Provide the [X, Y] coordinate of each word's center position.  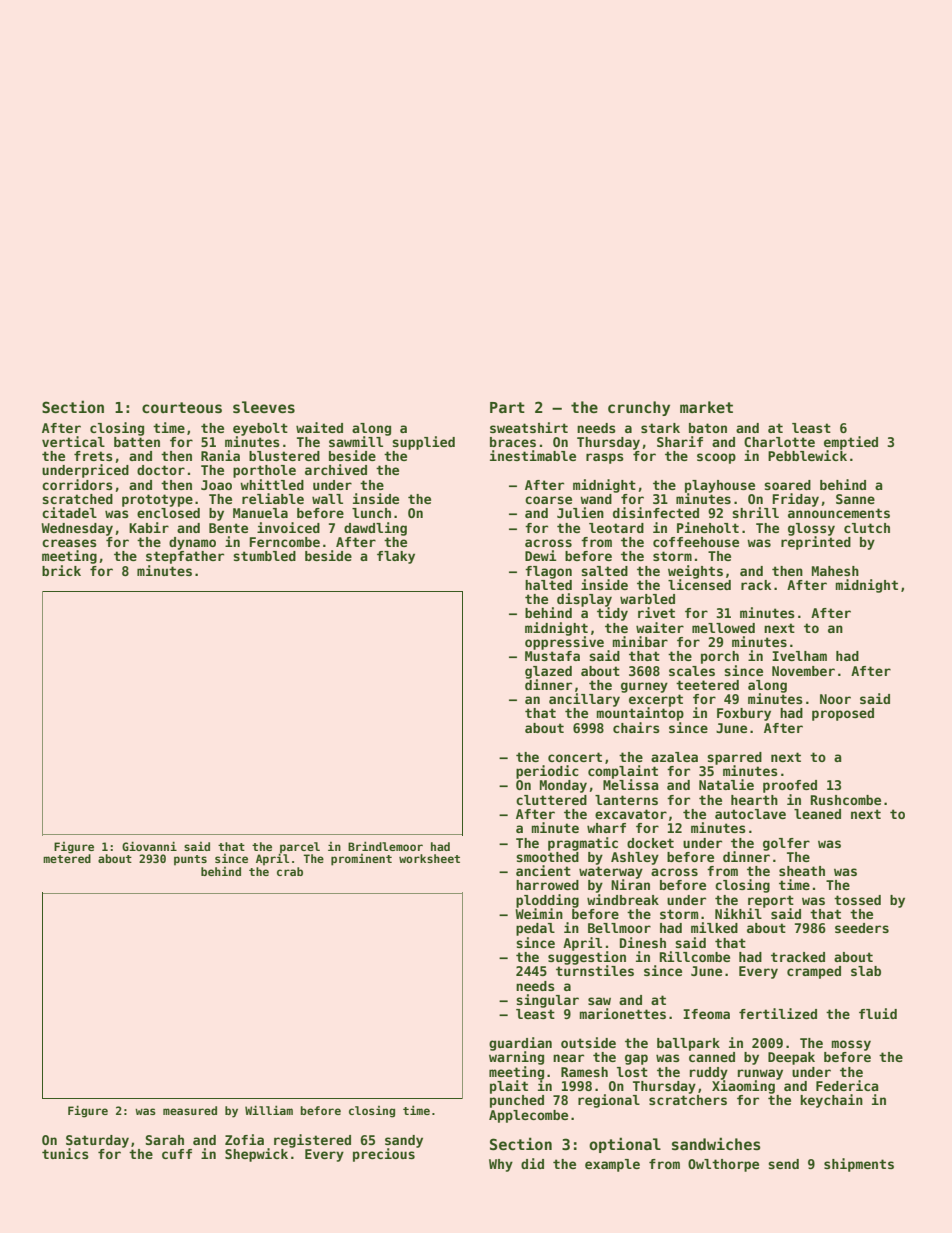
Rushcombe [846, 800]
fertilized [778, 1013]
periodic [547, 772]
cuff [177, 1154]
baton [708, 428]
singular [547, 1001]
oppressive [564, 643]
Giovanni [149, 846]
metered [67, 858]
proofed [790, 786]
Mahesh [835, 571]
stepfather [185, 557]
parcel [299, 848]
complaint [623, 772]
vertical [73, 441]
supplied [423, 443]
